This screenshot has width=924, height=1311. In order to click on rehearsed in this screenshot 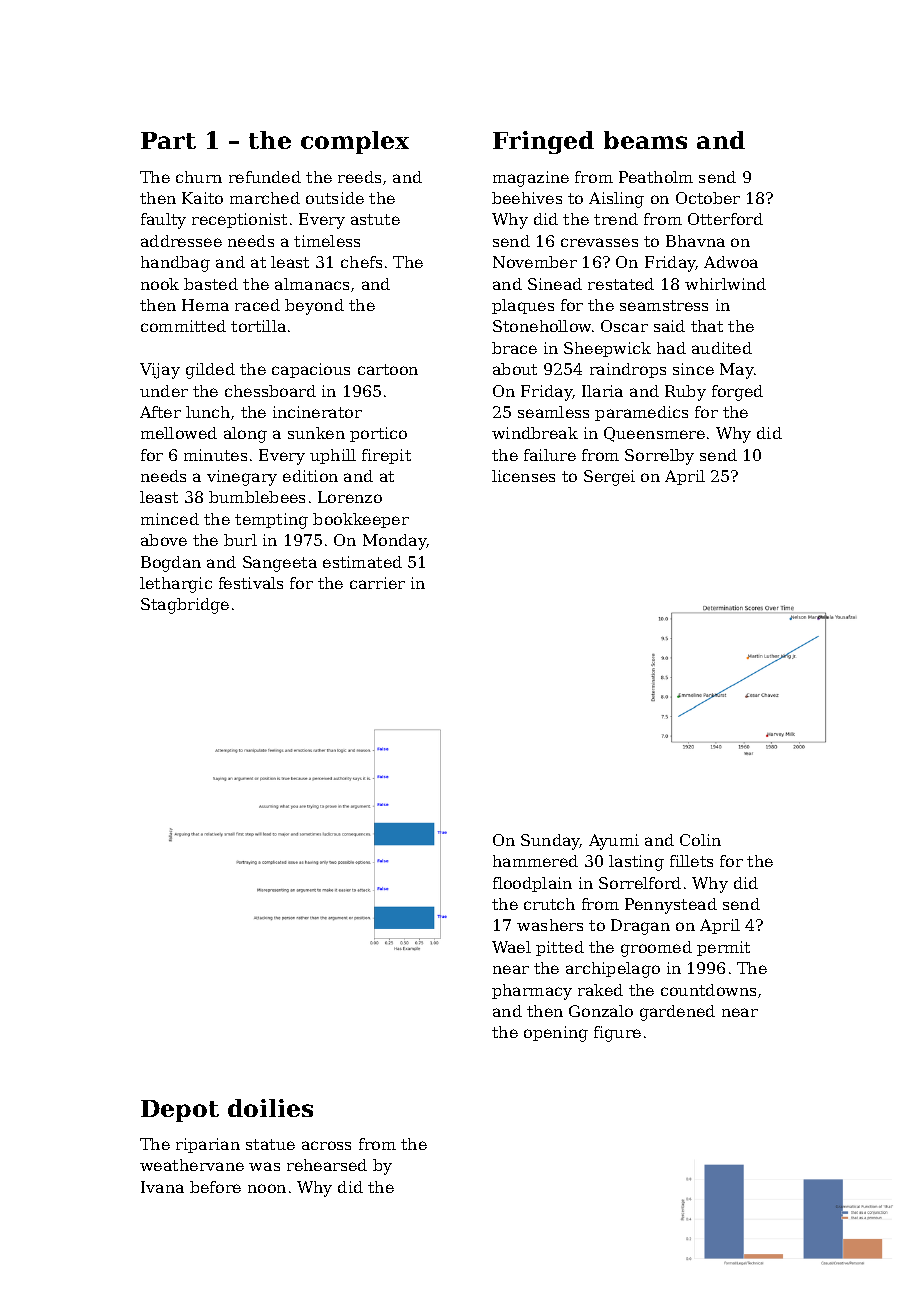, I will do `click(327, 1165)`.
